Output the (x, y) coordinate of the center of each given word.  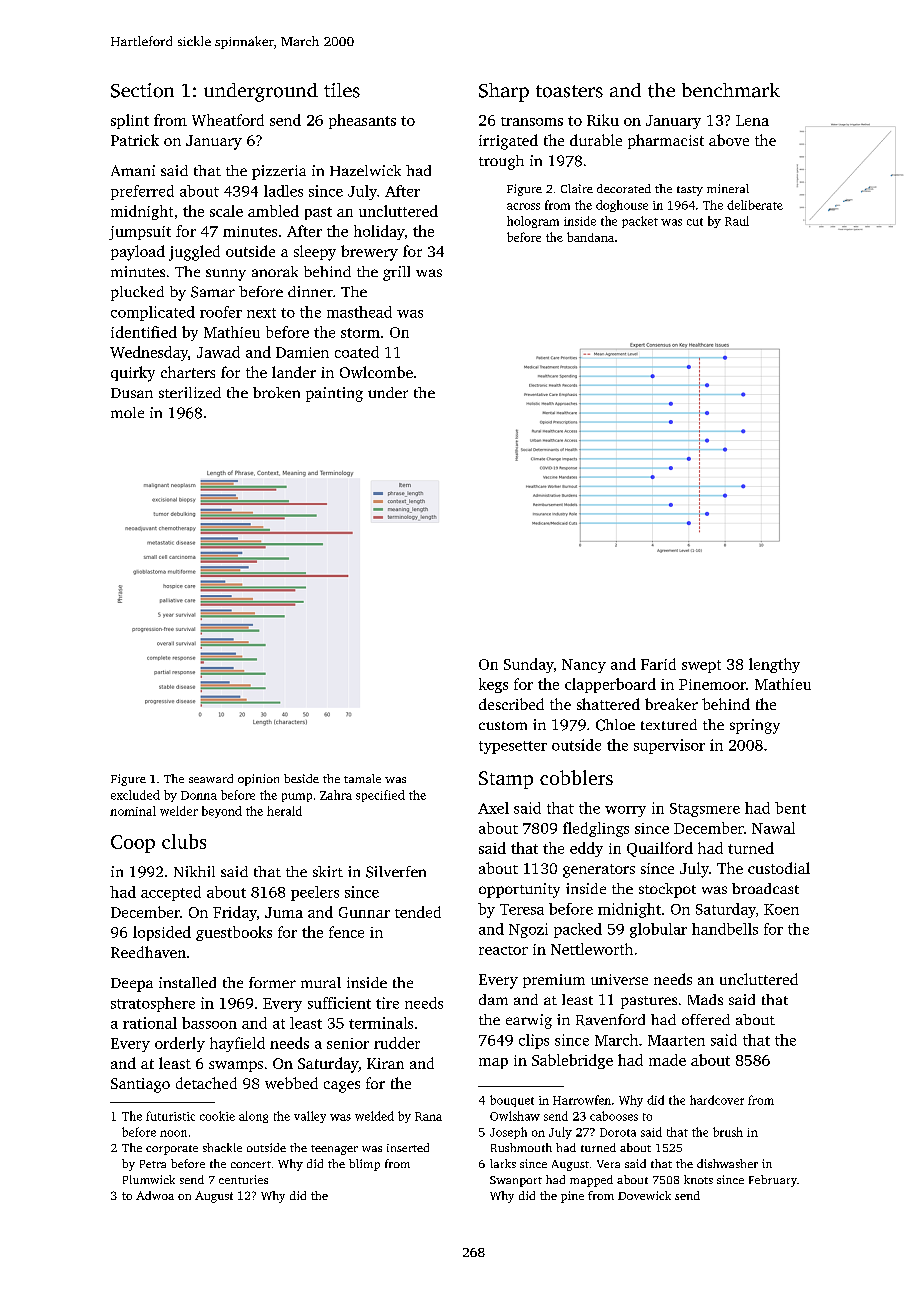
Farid (658, 664)
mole (127, 412)
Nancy (584, 666)
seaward (211, 778)
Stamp (506, 780)
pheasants (362, 121)
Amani (133, 170)
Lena (752, 120)
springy (755, 726)
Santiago (140, 1085)
